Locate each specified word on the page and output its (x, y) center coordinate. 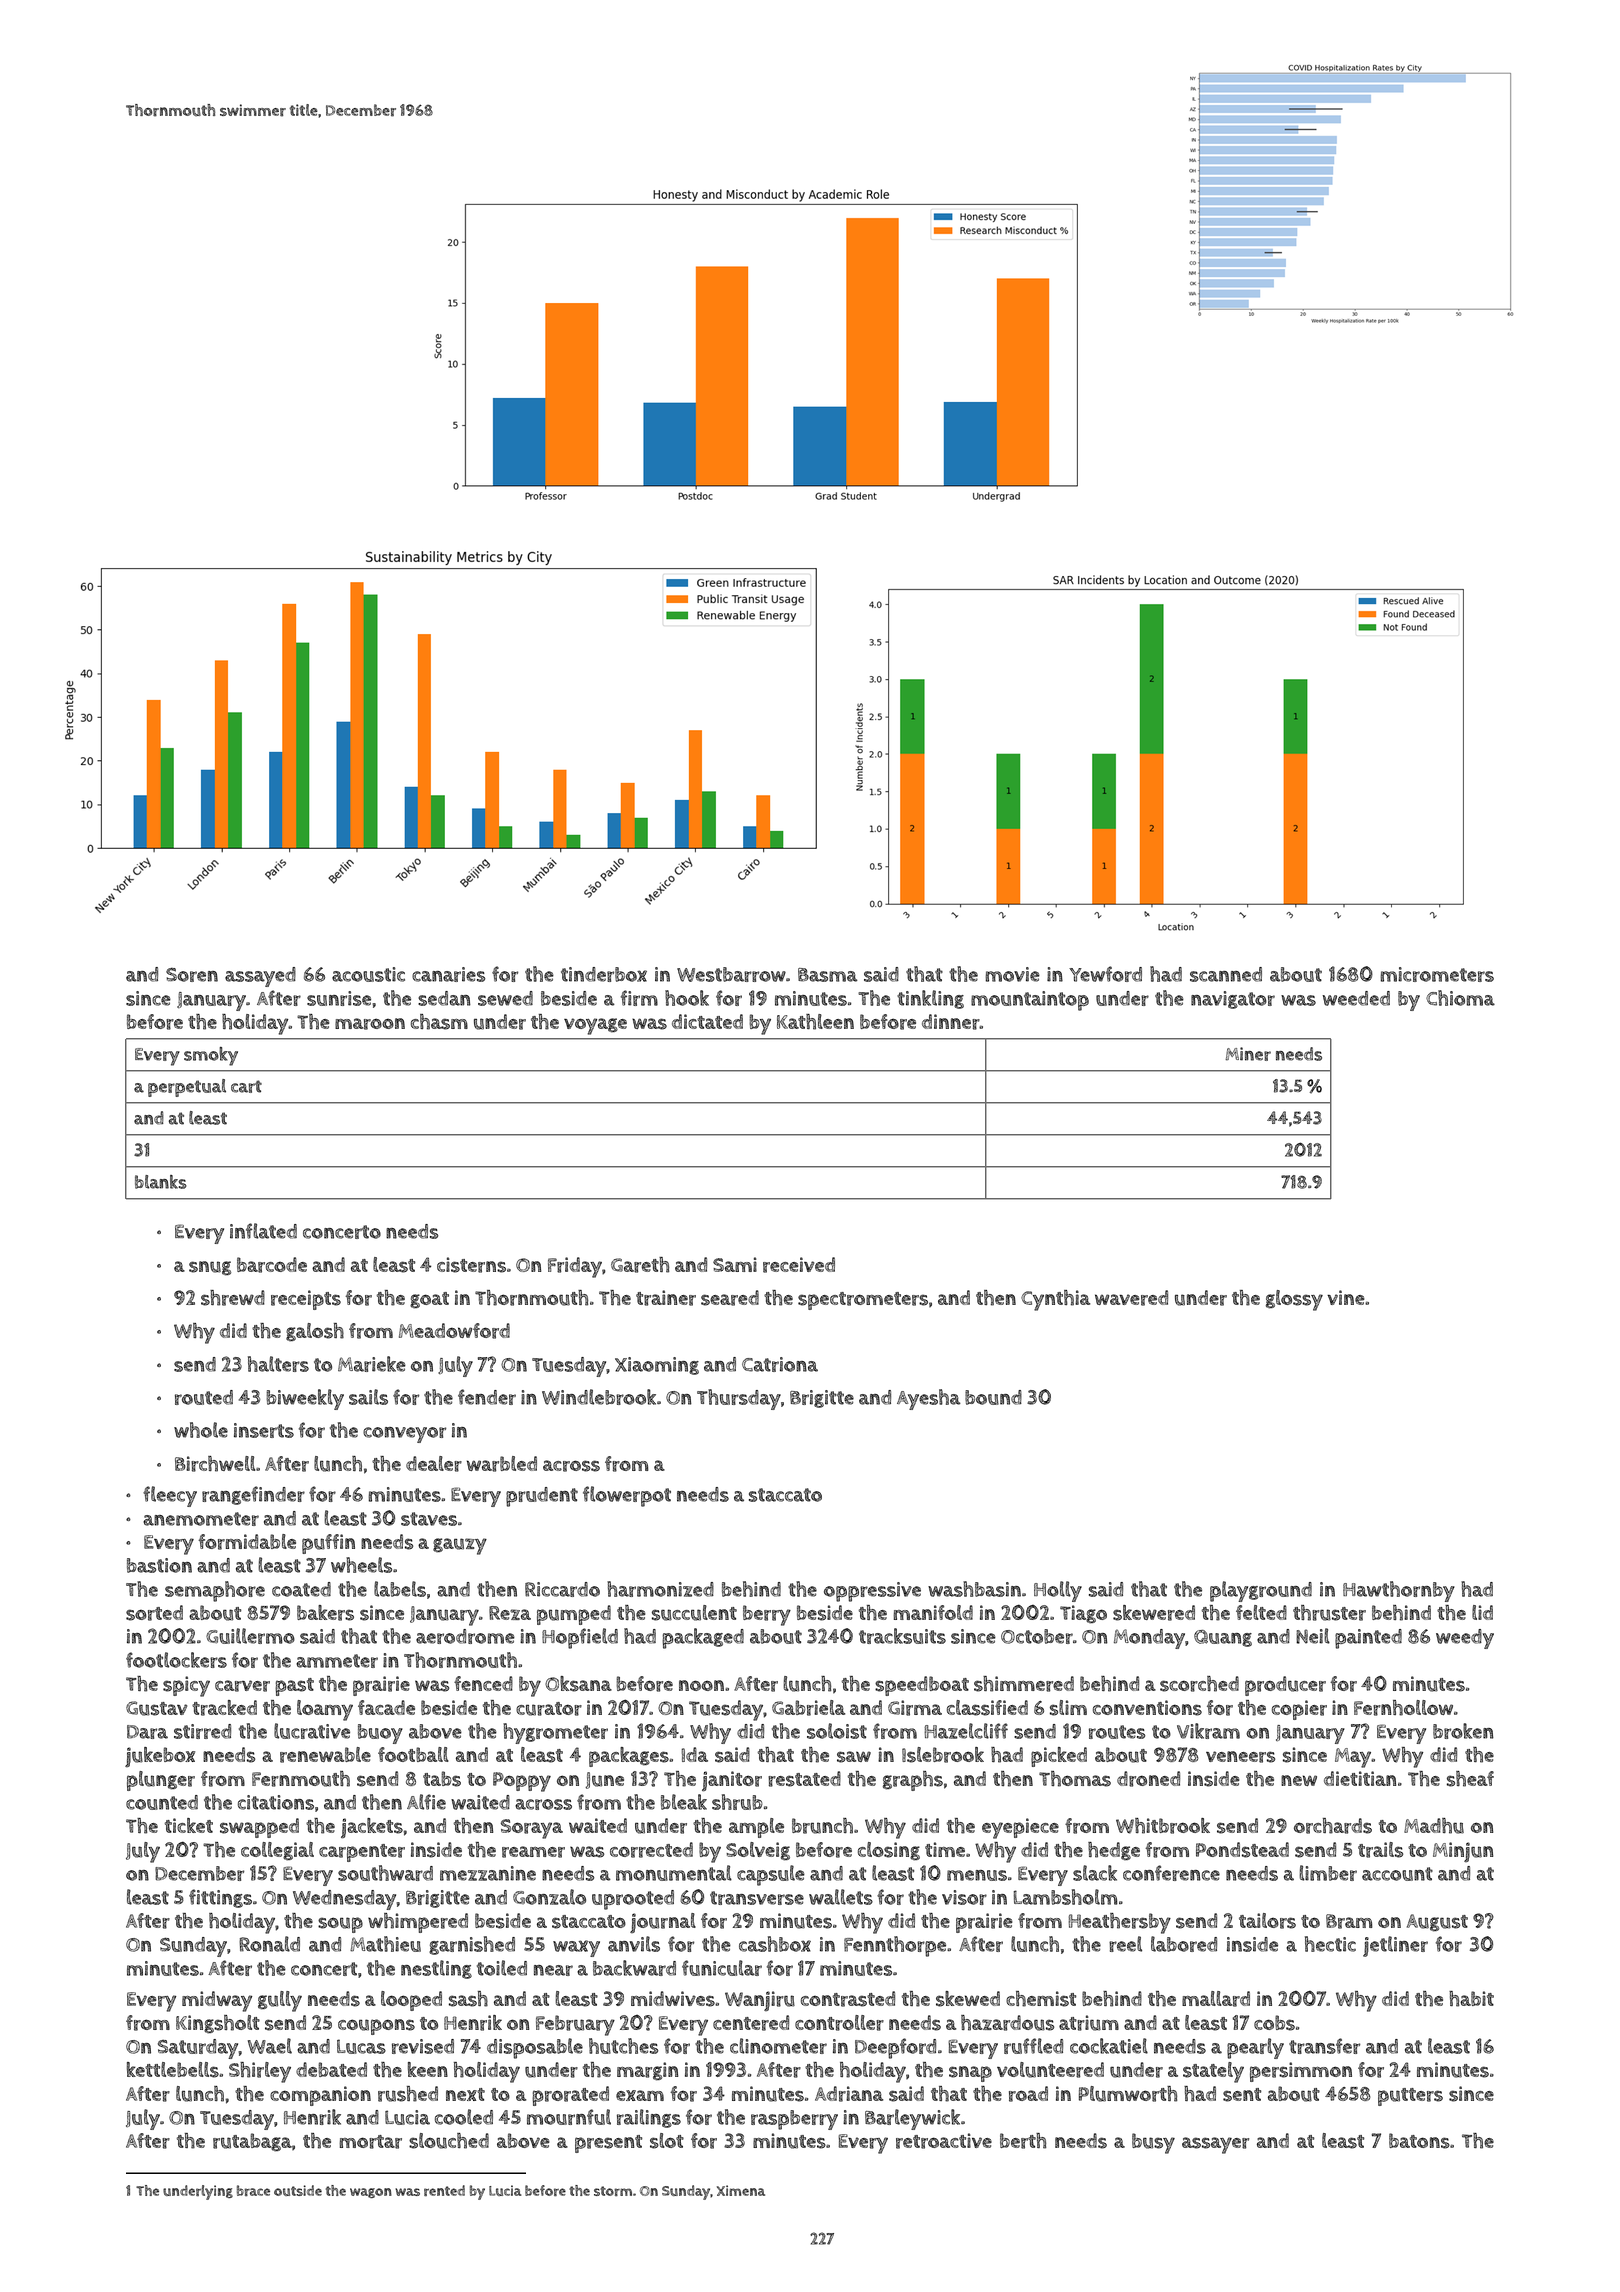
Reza (510, 1613)
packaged (703, 1638)
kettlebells (173, 2070)
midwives (673, 1999)
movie (1012, 974)
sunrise (339, 998)
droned (1148, 1779)
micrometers (1437, 974)
